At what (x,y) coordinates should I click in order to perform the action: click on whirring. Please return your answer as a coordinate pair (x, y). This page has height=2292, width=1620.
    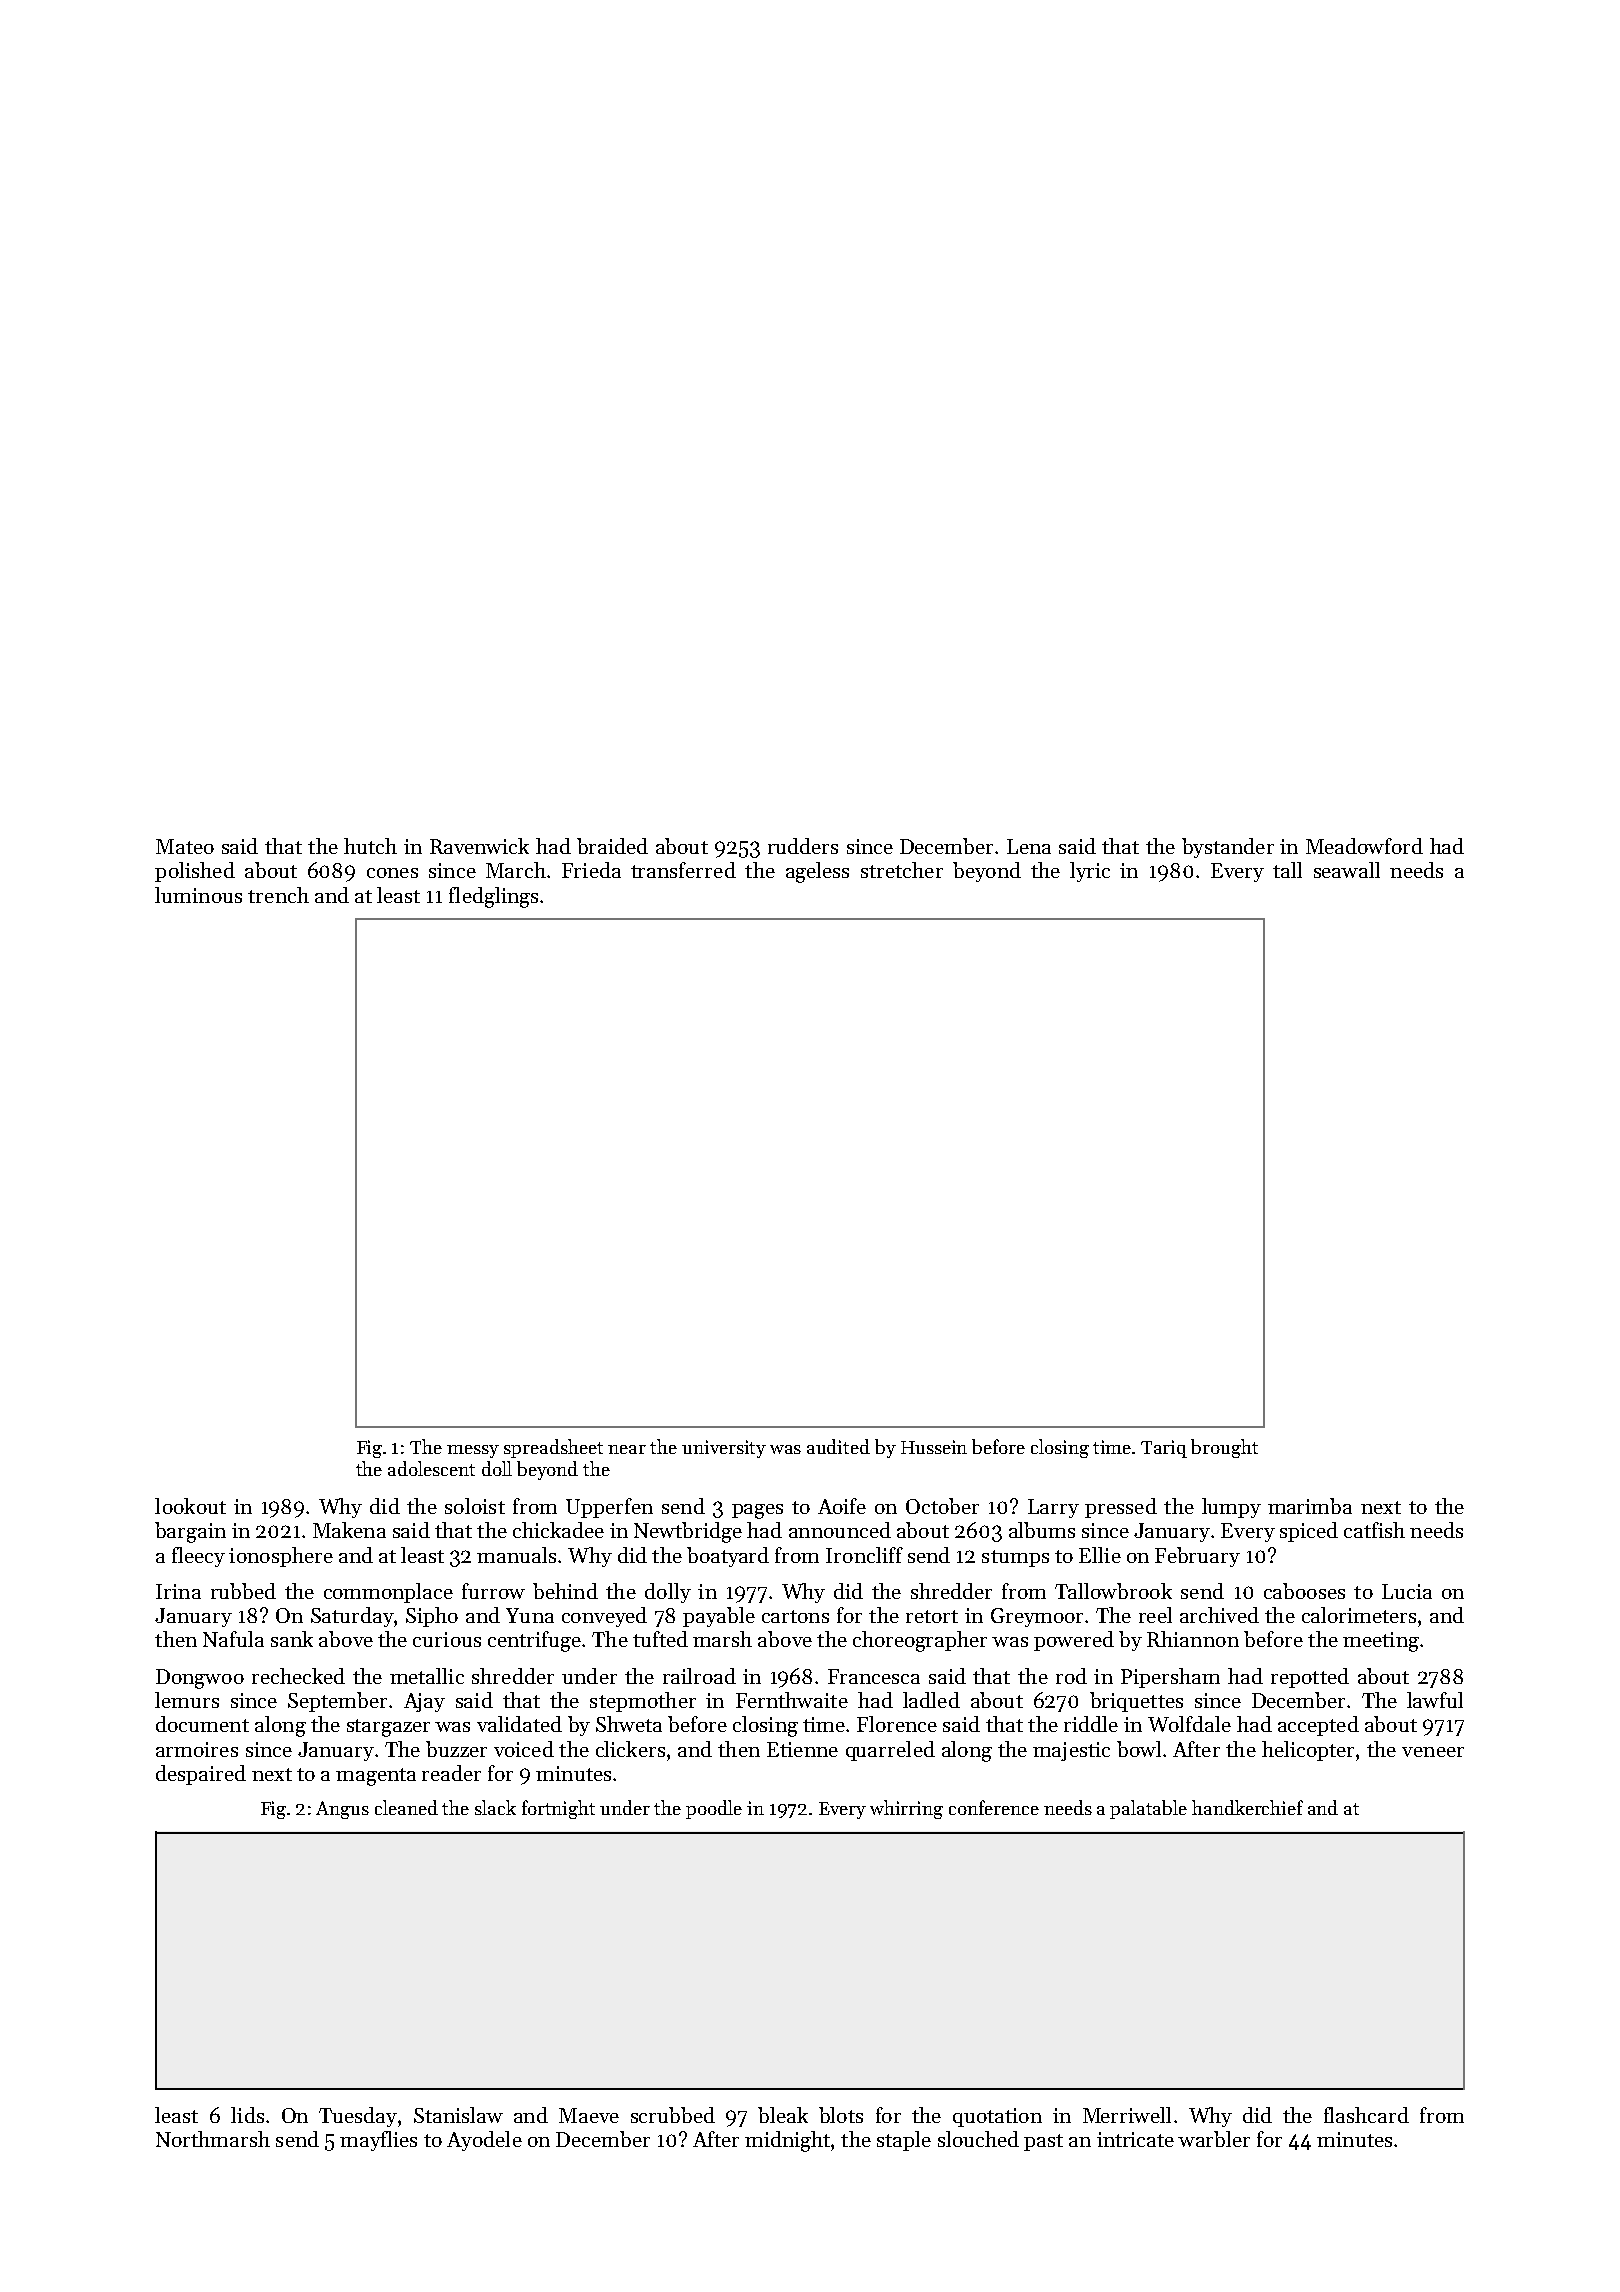
    Looking at the image, I should click on (906, 1809).
